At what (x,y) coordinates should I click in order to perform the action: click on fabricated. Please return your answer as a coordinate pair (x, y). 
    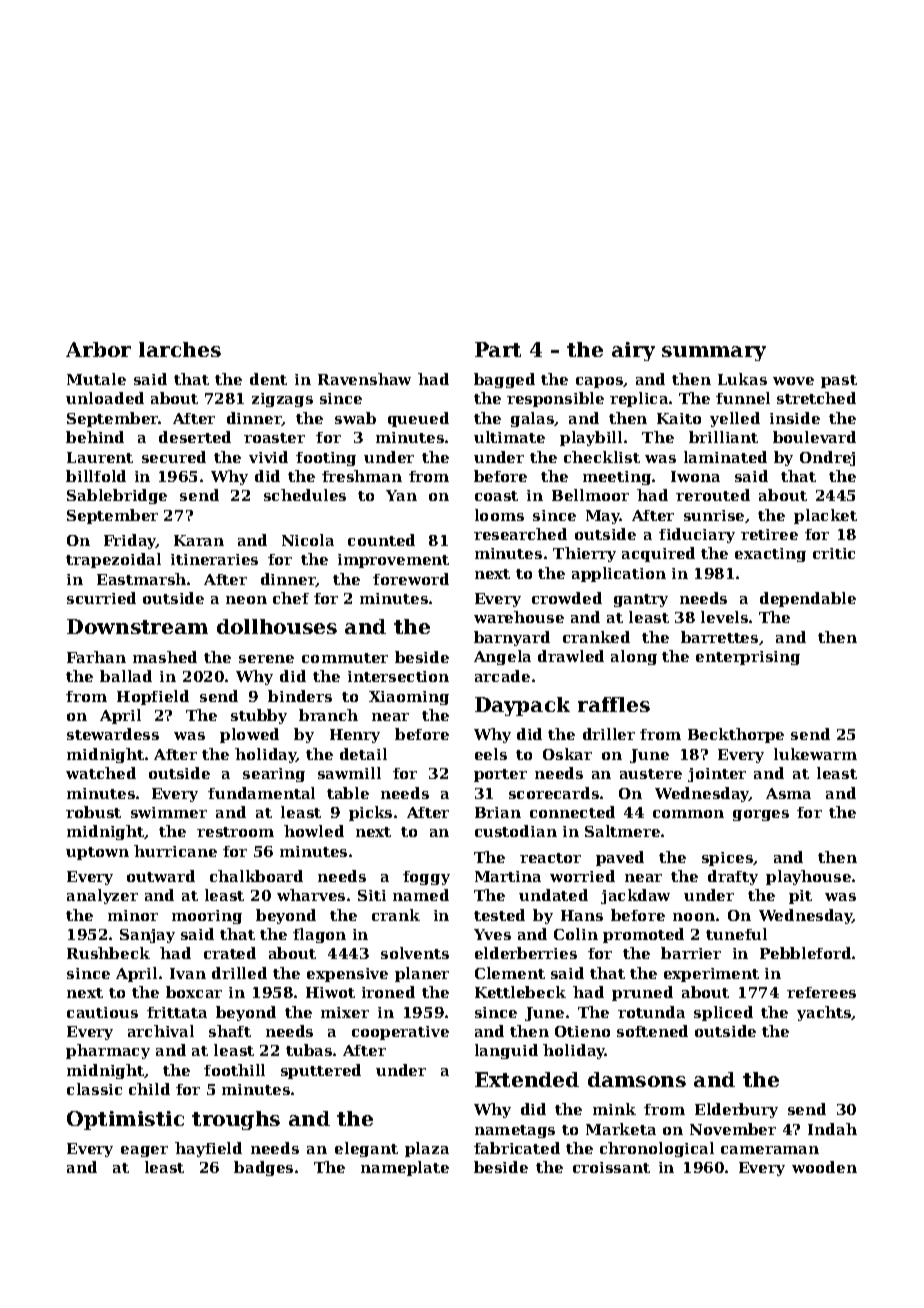
    Looking at the image, I should click on (517, 1148).
